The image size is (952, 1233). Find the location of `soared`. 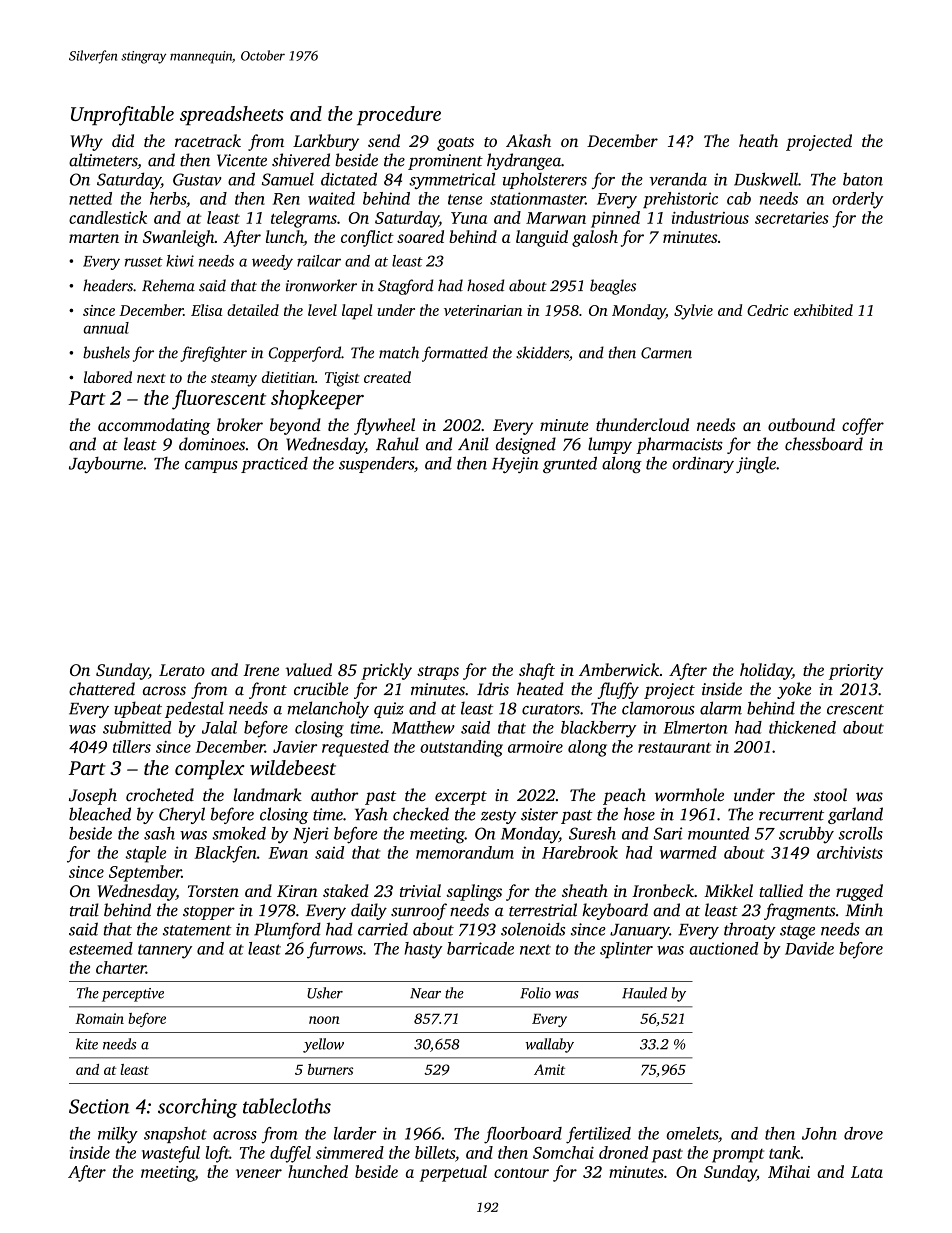

soared is located at coordinates (420, 236).
